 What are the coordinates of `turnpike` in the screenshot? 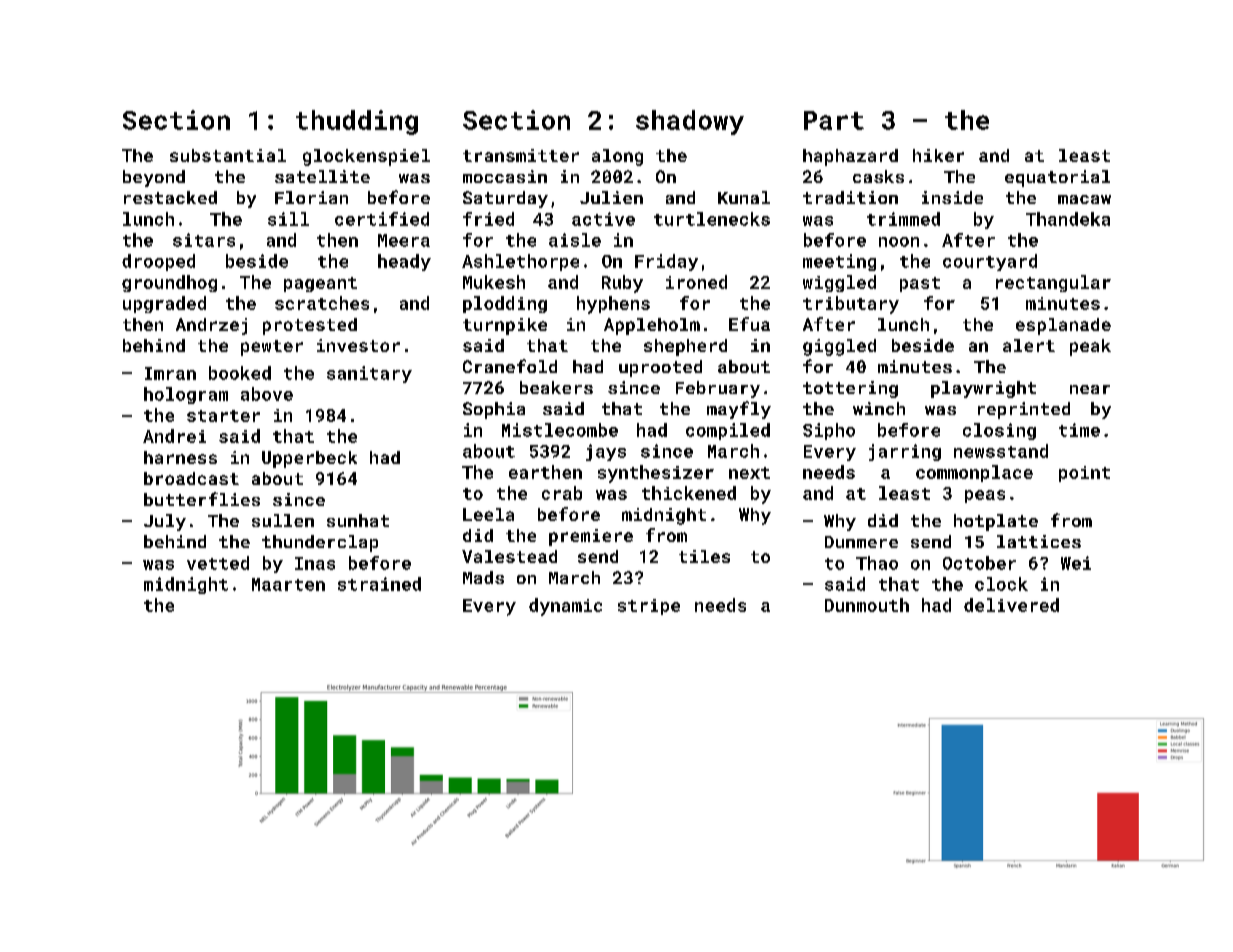 It's located at (505, 326).
